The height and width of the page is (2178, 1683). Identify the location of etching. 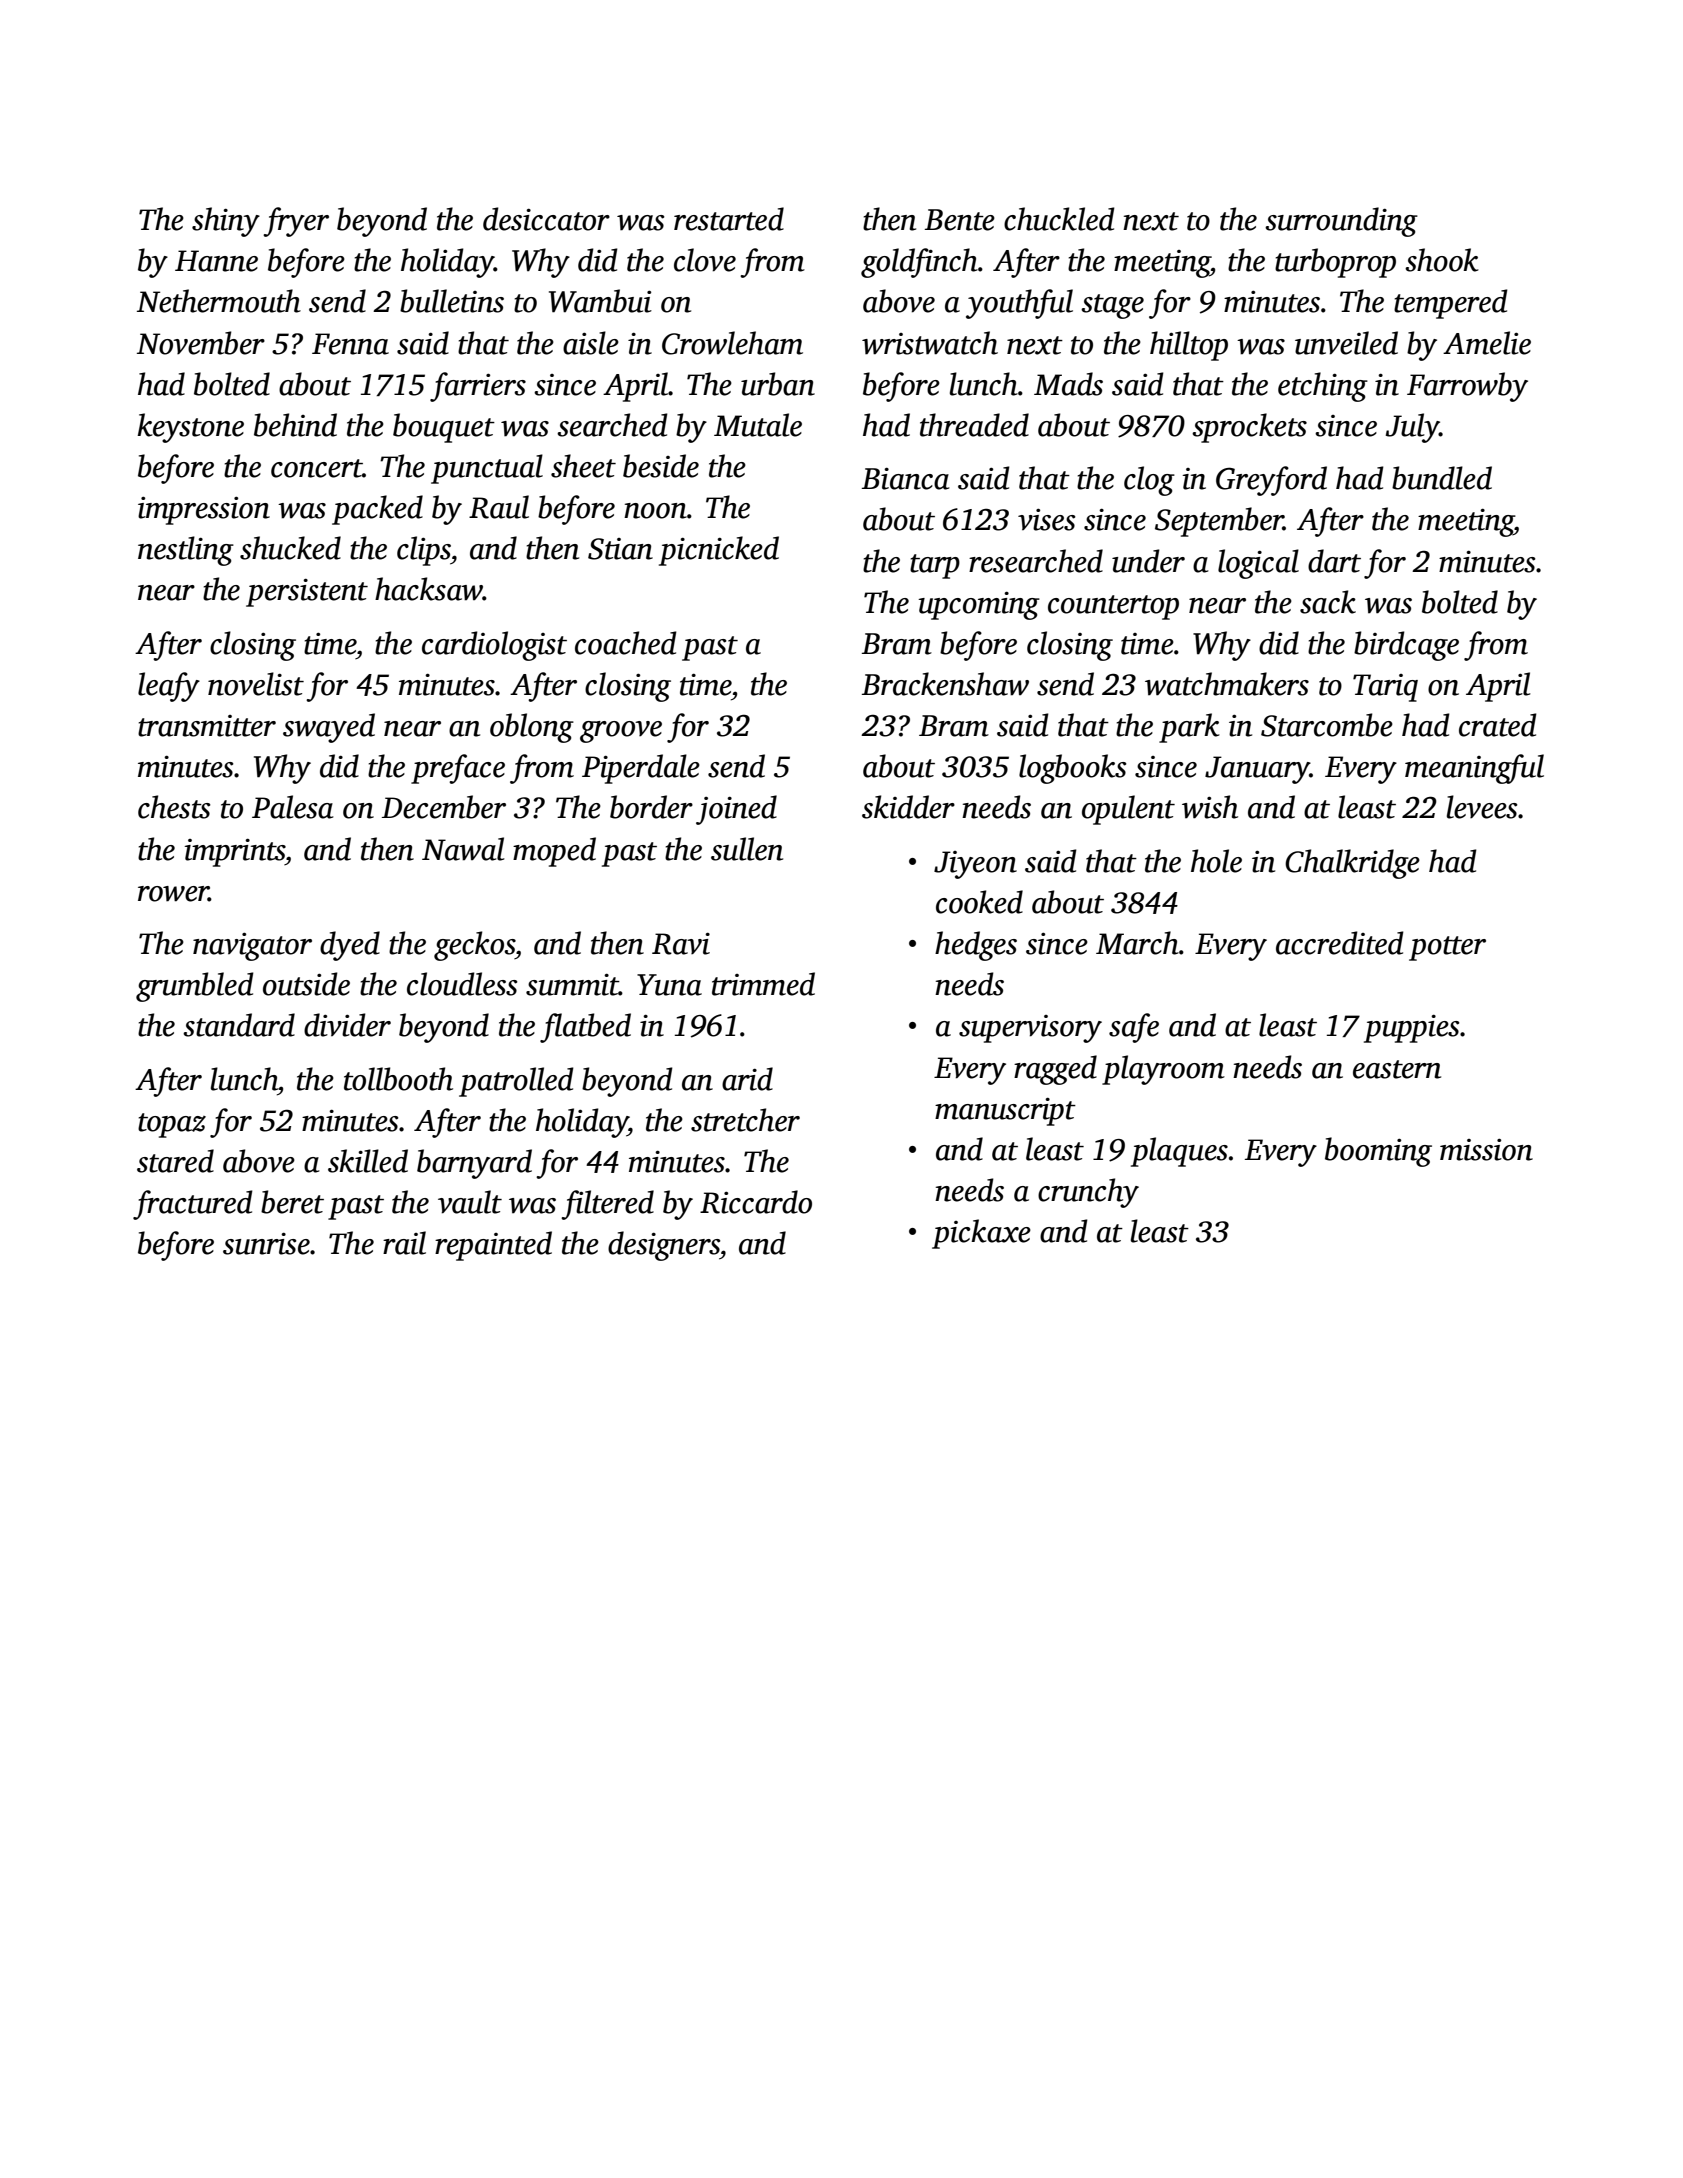
(1323, 387).
